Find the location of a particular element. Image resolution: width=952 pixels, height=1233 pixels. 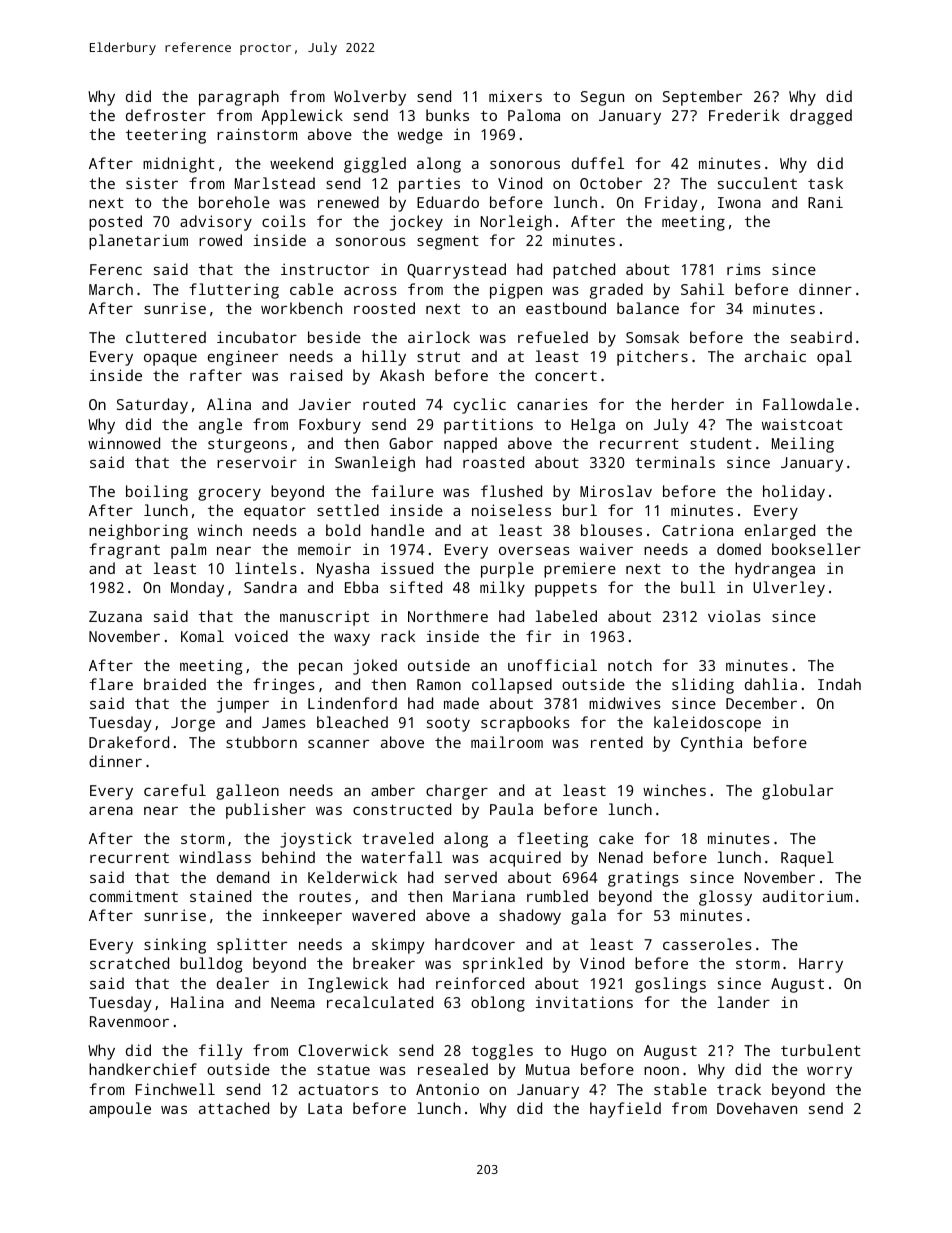

wedge is located at coordinates (420, 136).
